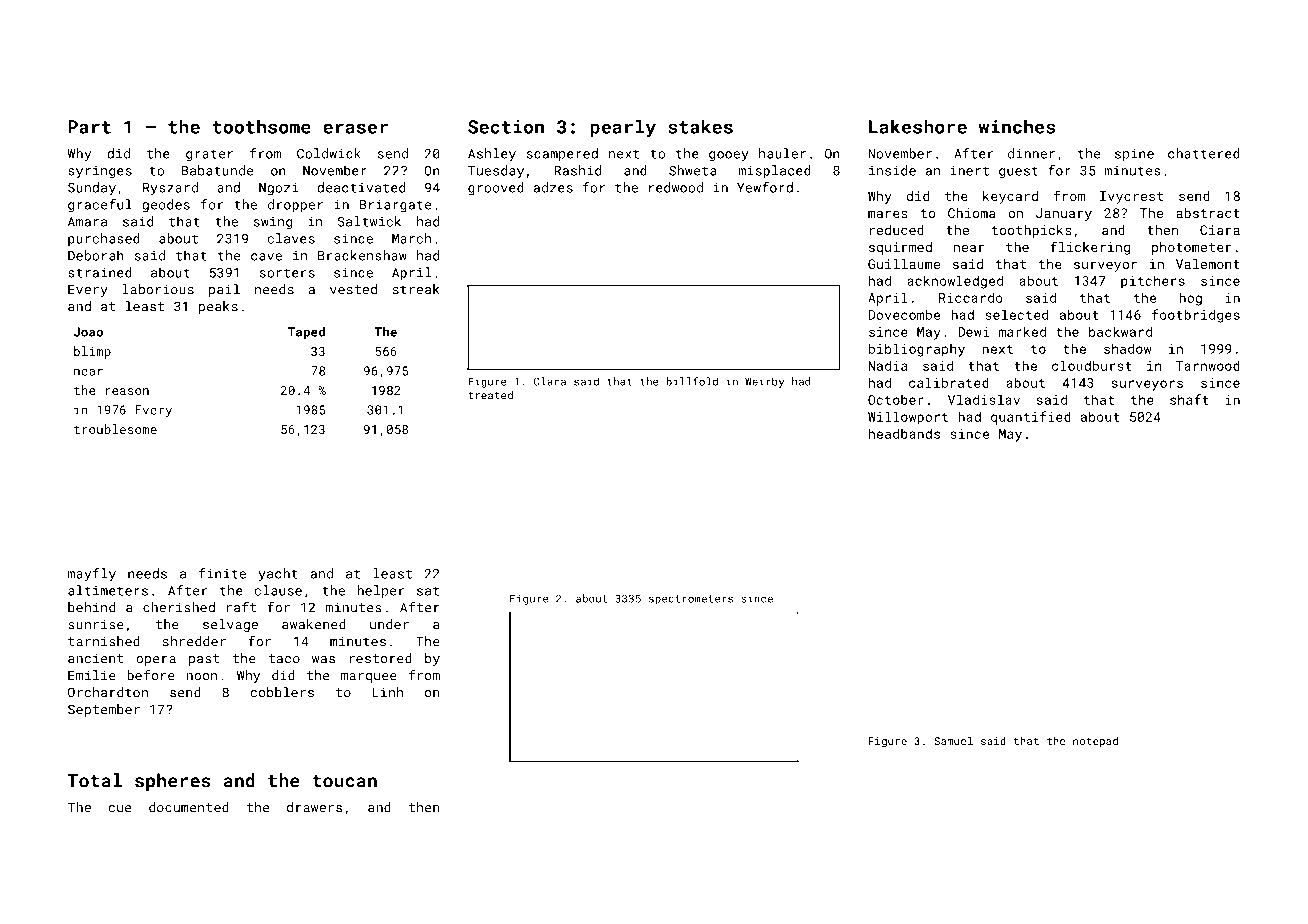 Image resolution: width=1308 pixels, height=924 pixels. Describe the element at coordinates (691, 600) in the image. I see `spectrometers` at that location.
